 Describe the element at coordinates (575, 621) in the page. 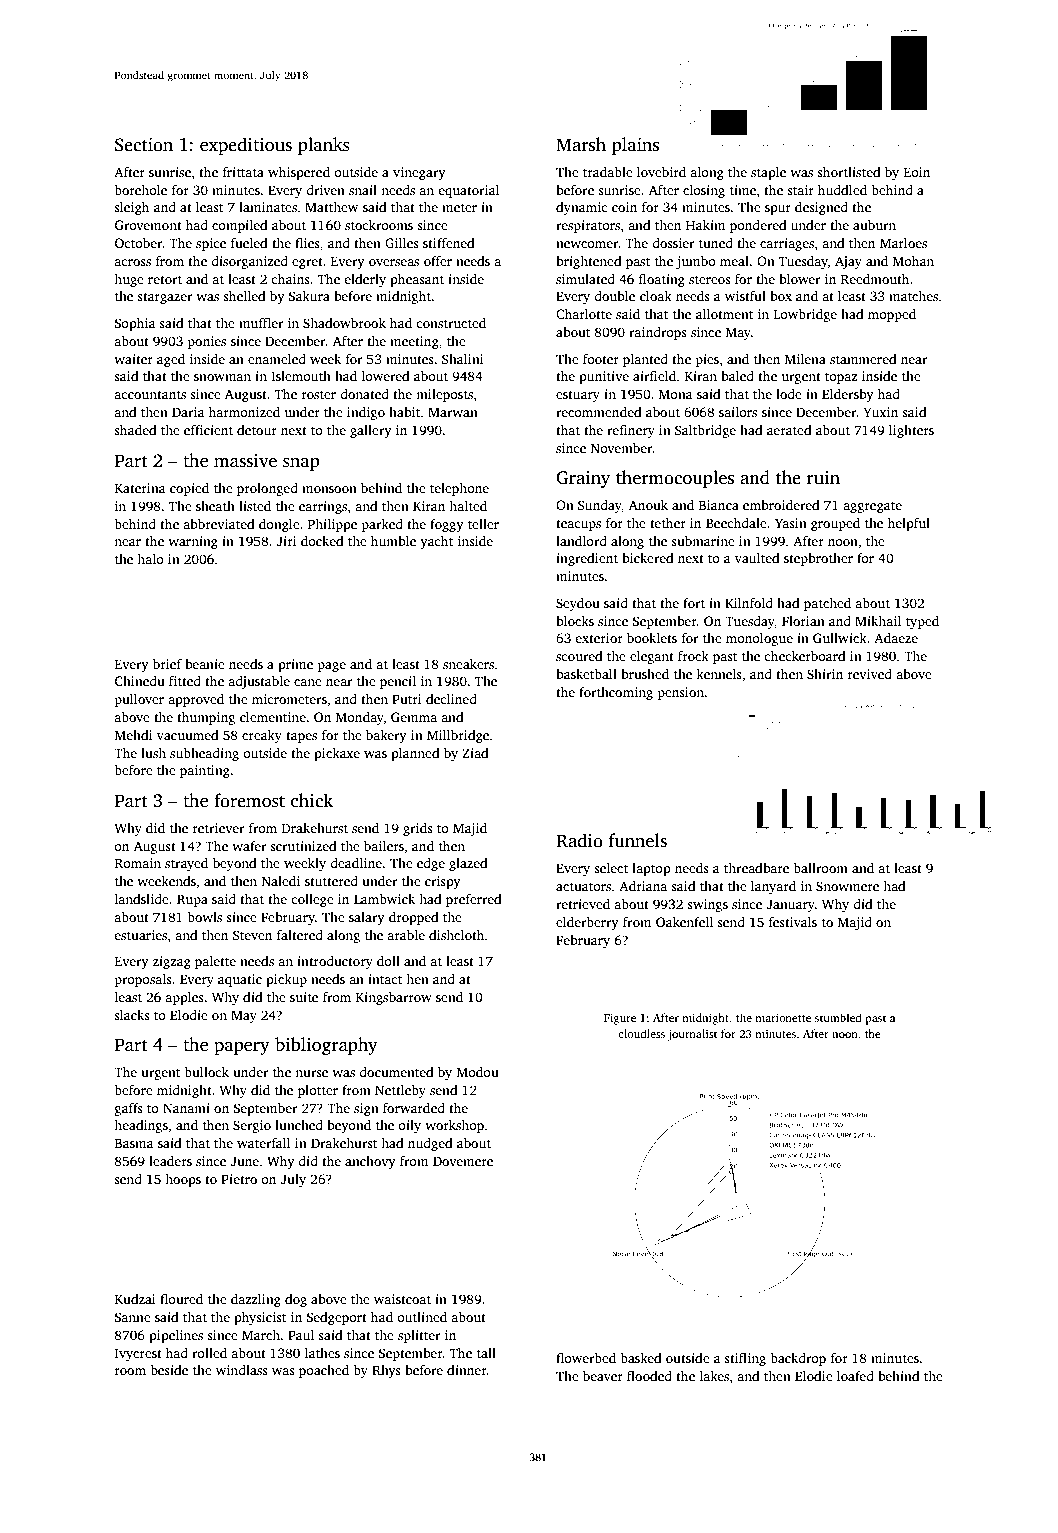

I see `blocks` at that location.
